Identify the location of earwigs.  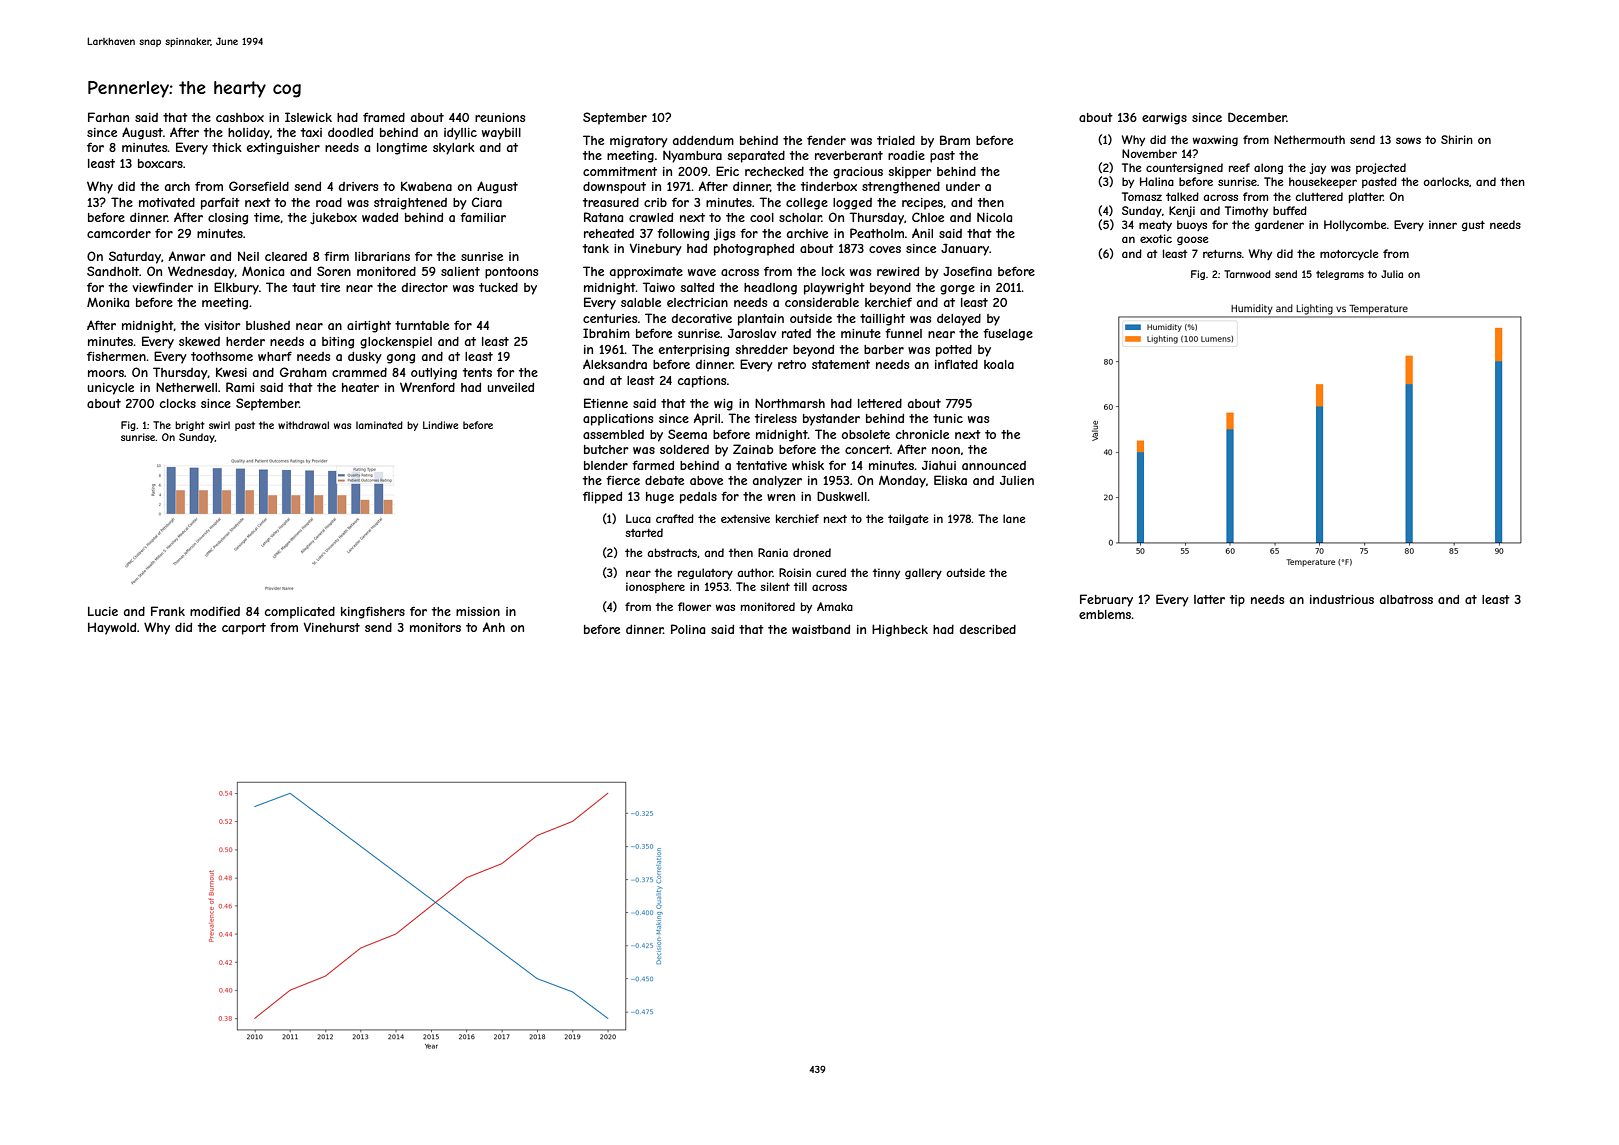
(1164, 119).
